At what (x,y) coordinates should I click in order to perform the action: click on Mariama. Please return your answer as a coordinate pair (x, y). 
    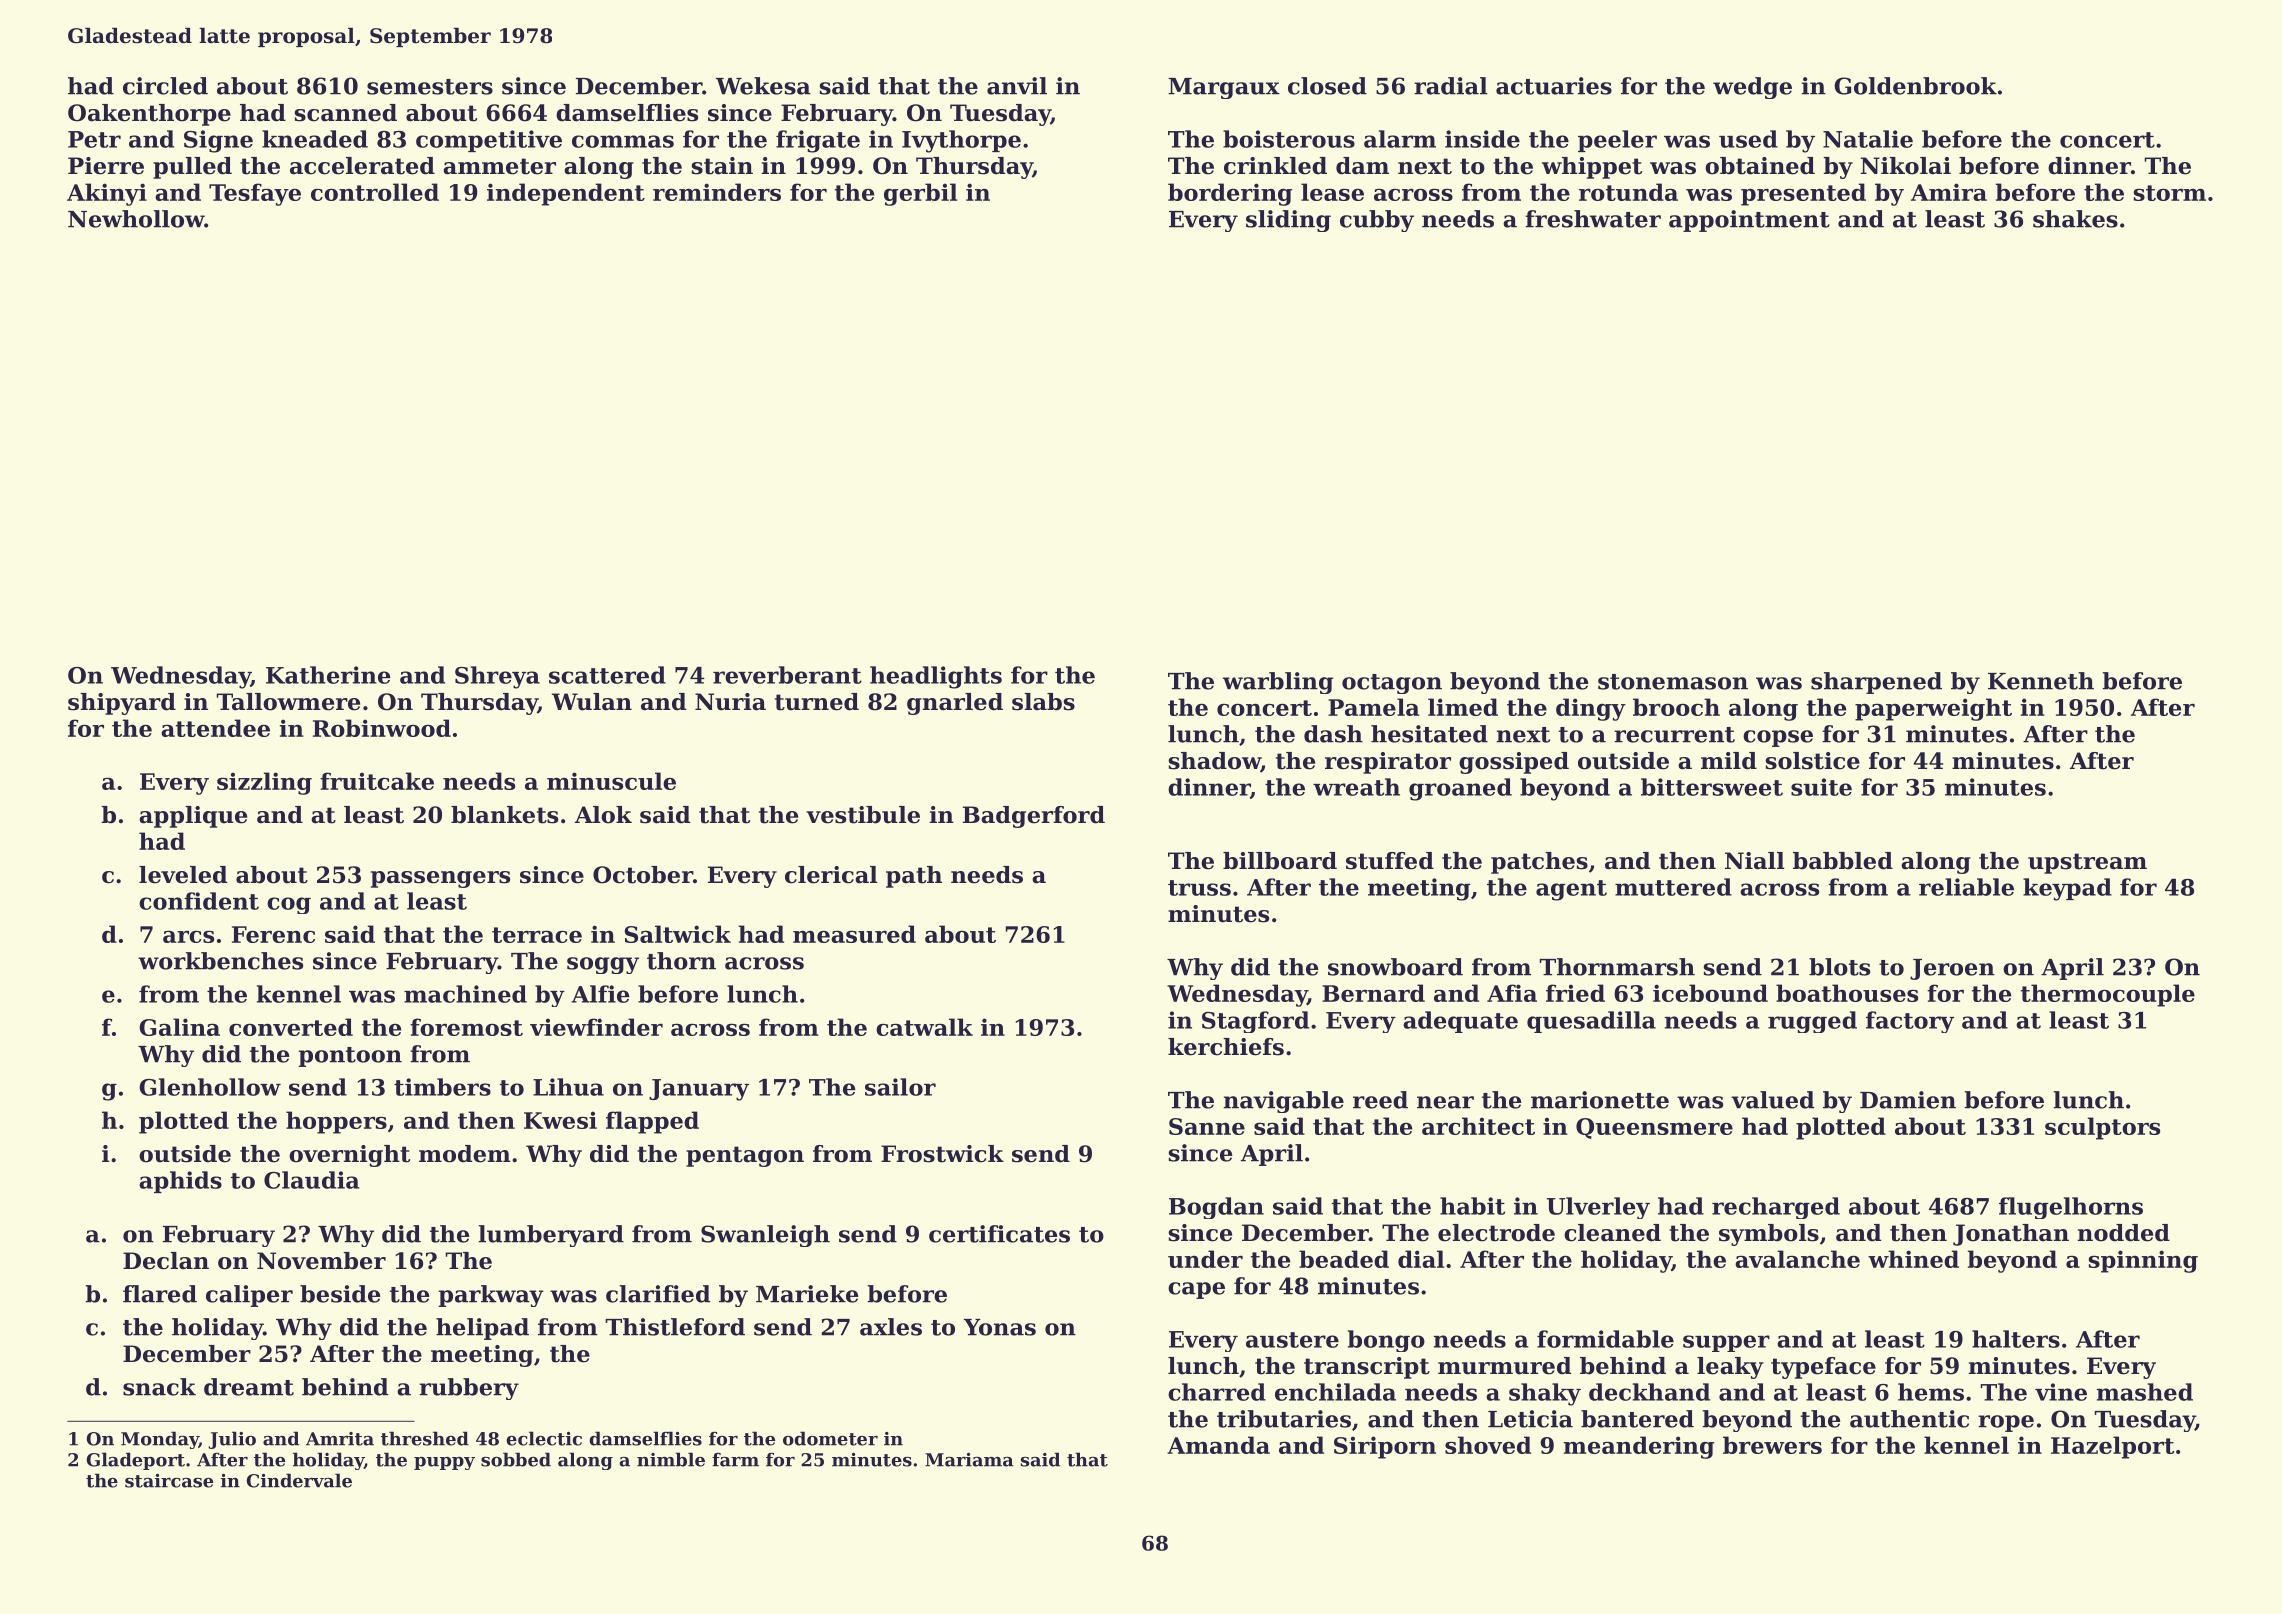
    Looking at the image, I should click on (969, 1460).
